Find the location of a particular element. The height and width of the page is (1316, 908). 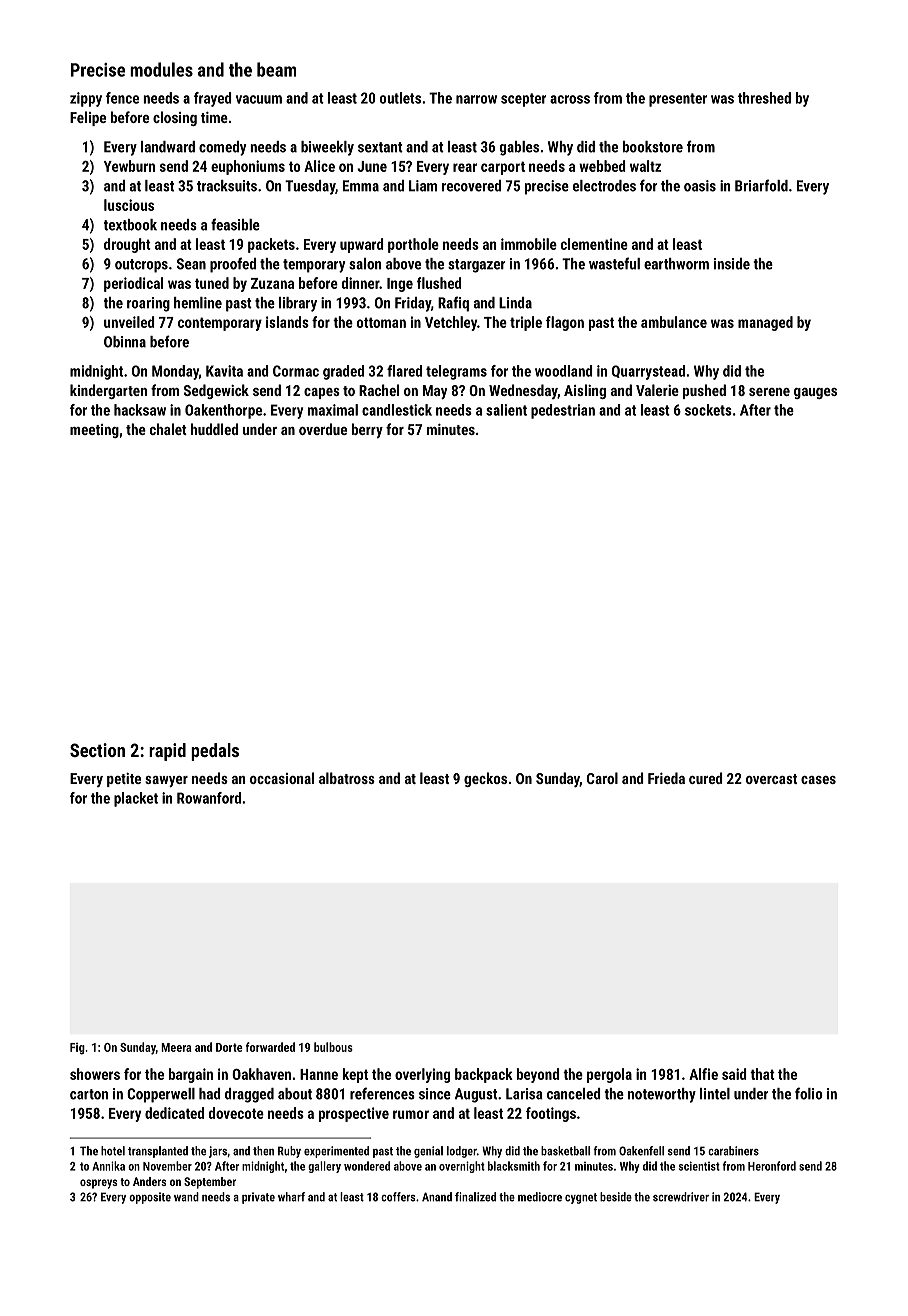

Carol is located at coordinates (602, 778).
